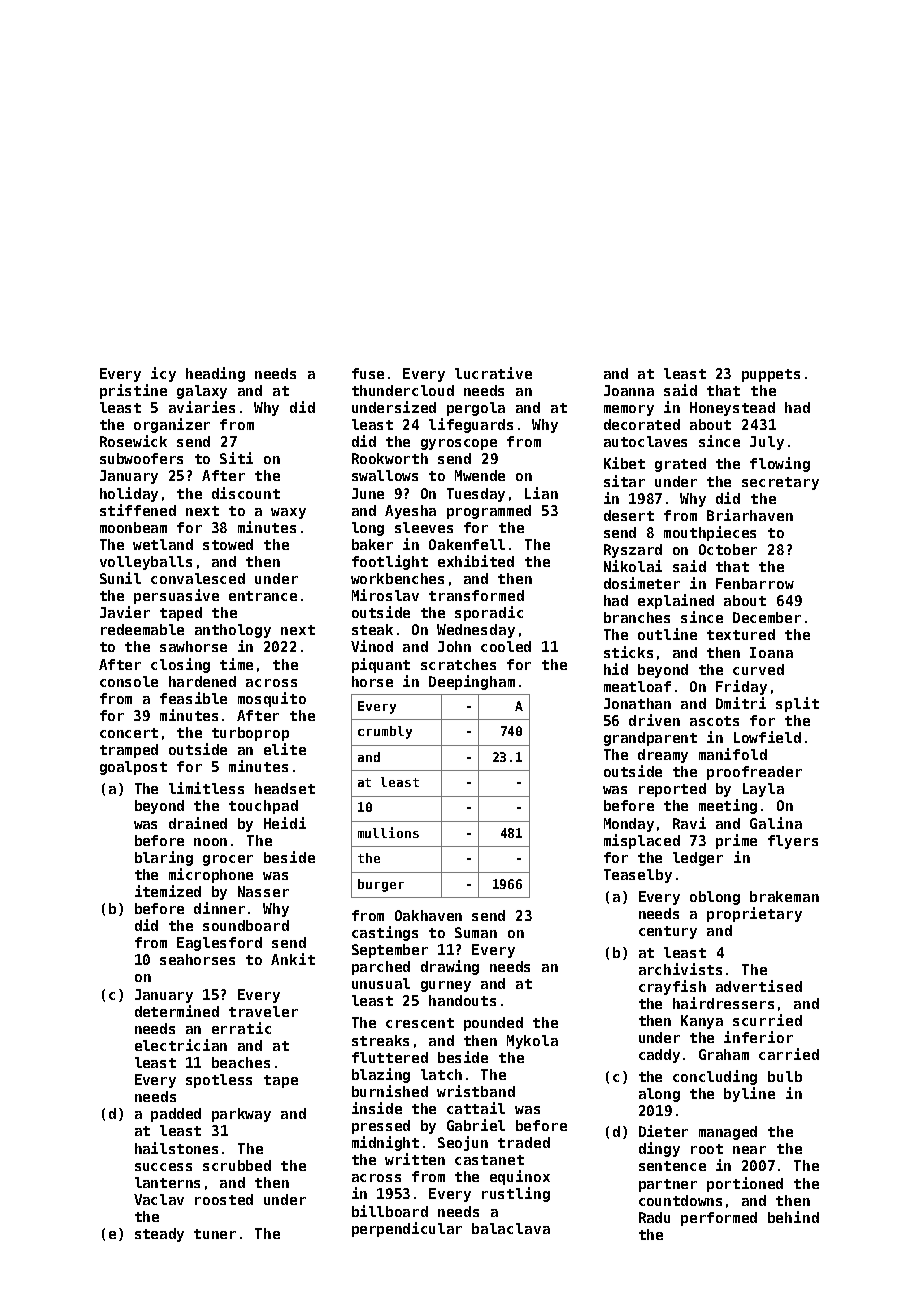 Image resolution: width=924 pixels, height=1308 pixels. What do you see at coordinates (168, 891) in the screenshot?
I see `itemized` at bounding box center [168, 891].
